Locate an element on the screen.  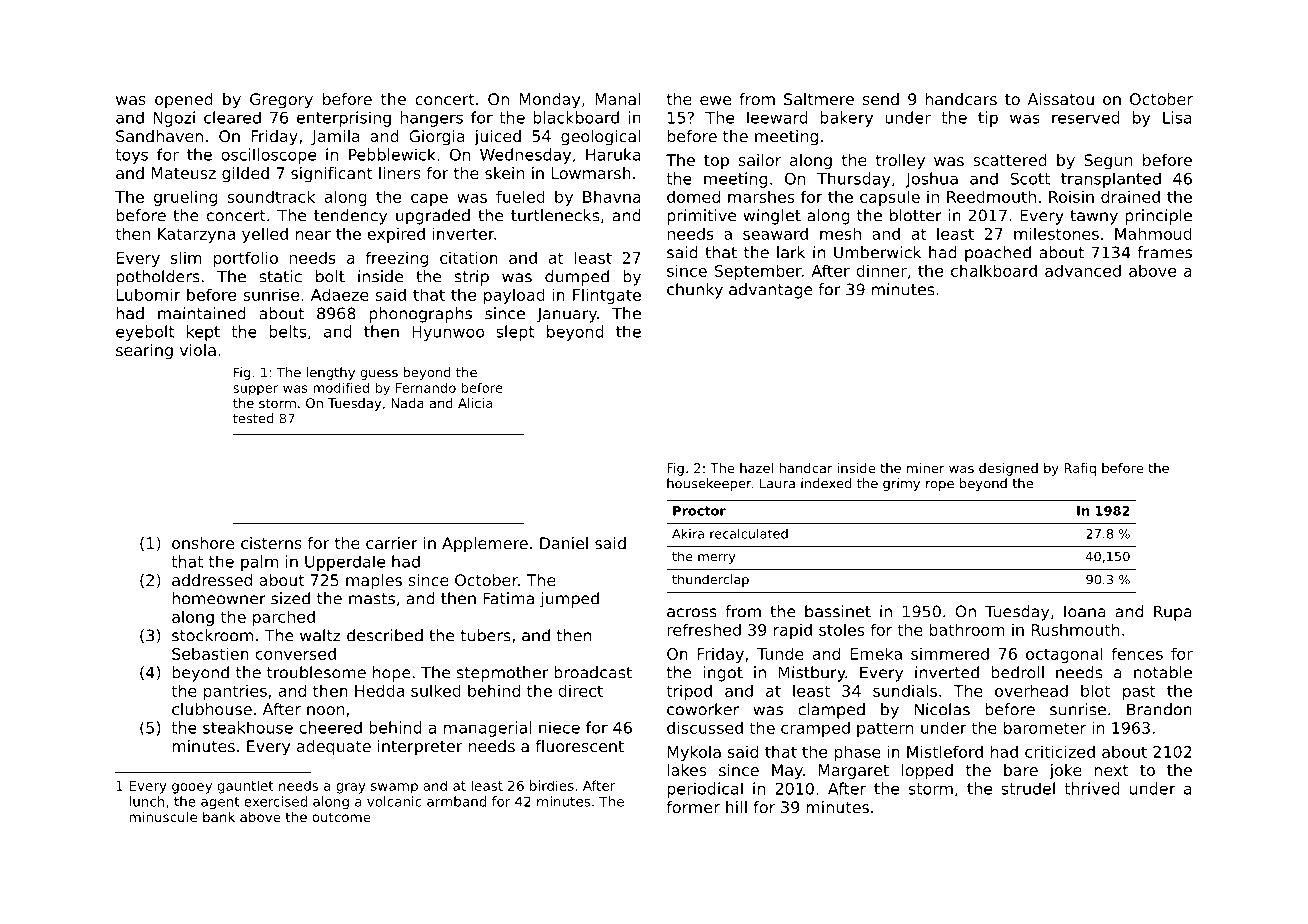
Gregory is located at coordinates (281, 101).
